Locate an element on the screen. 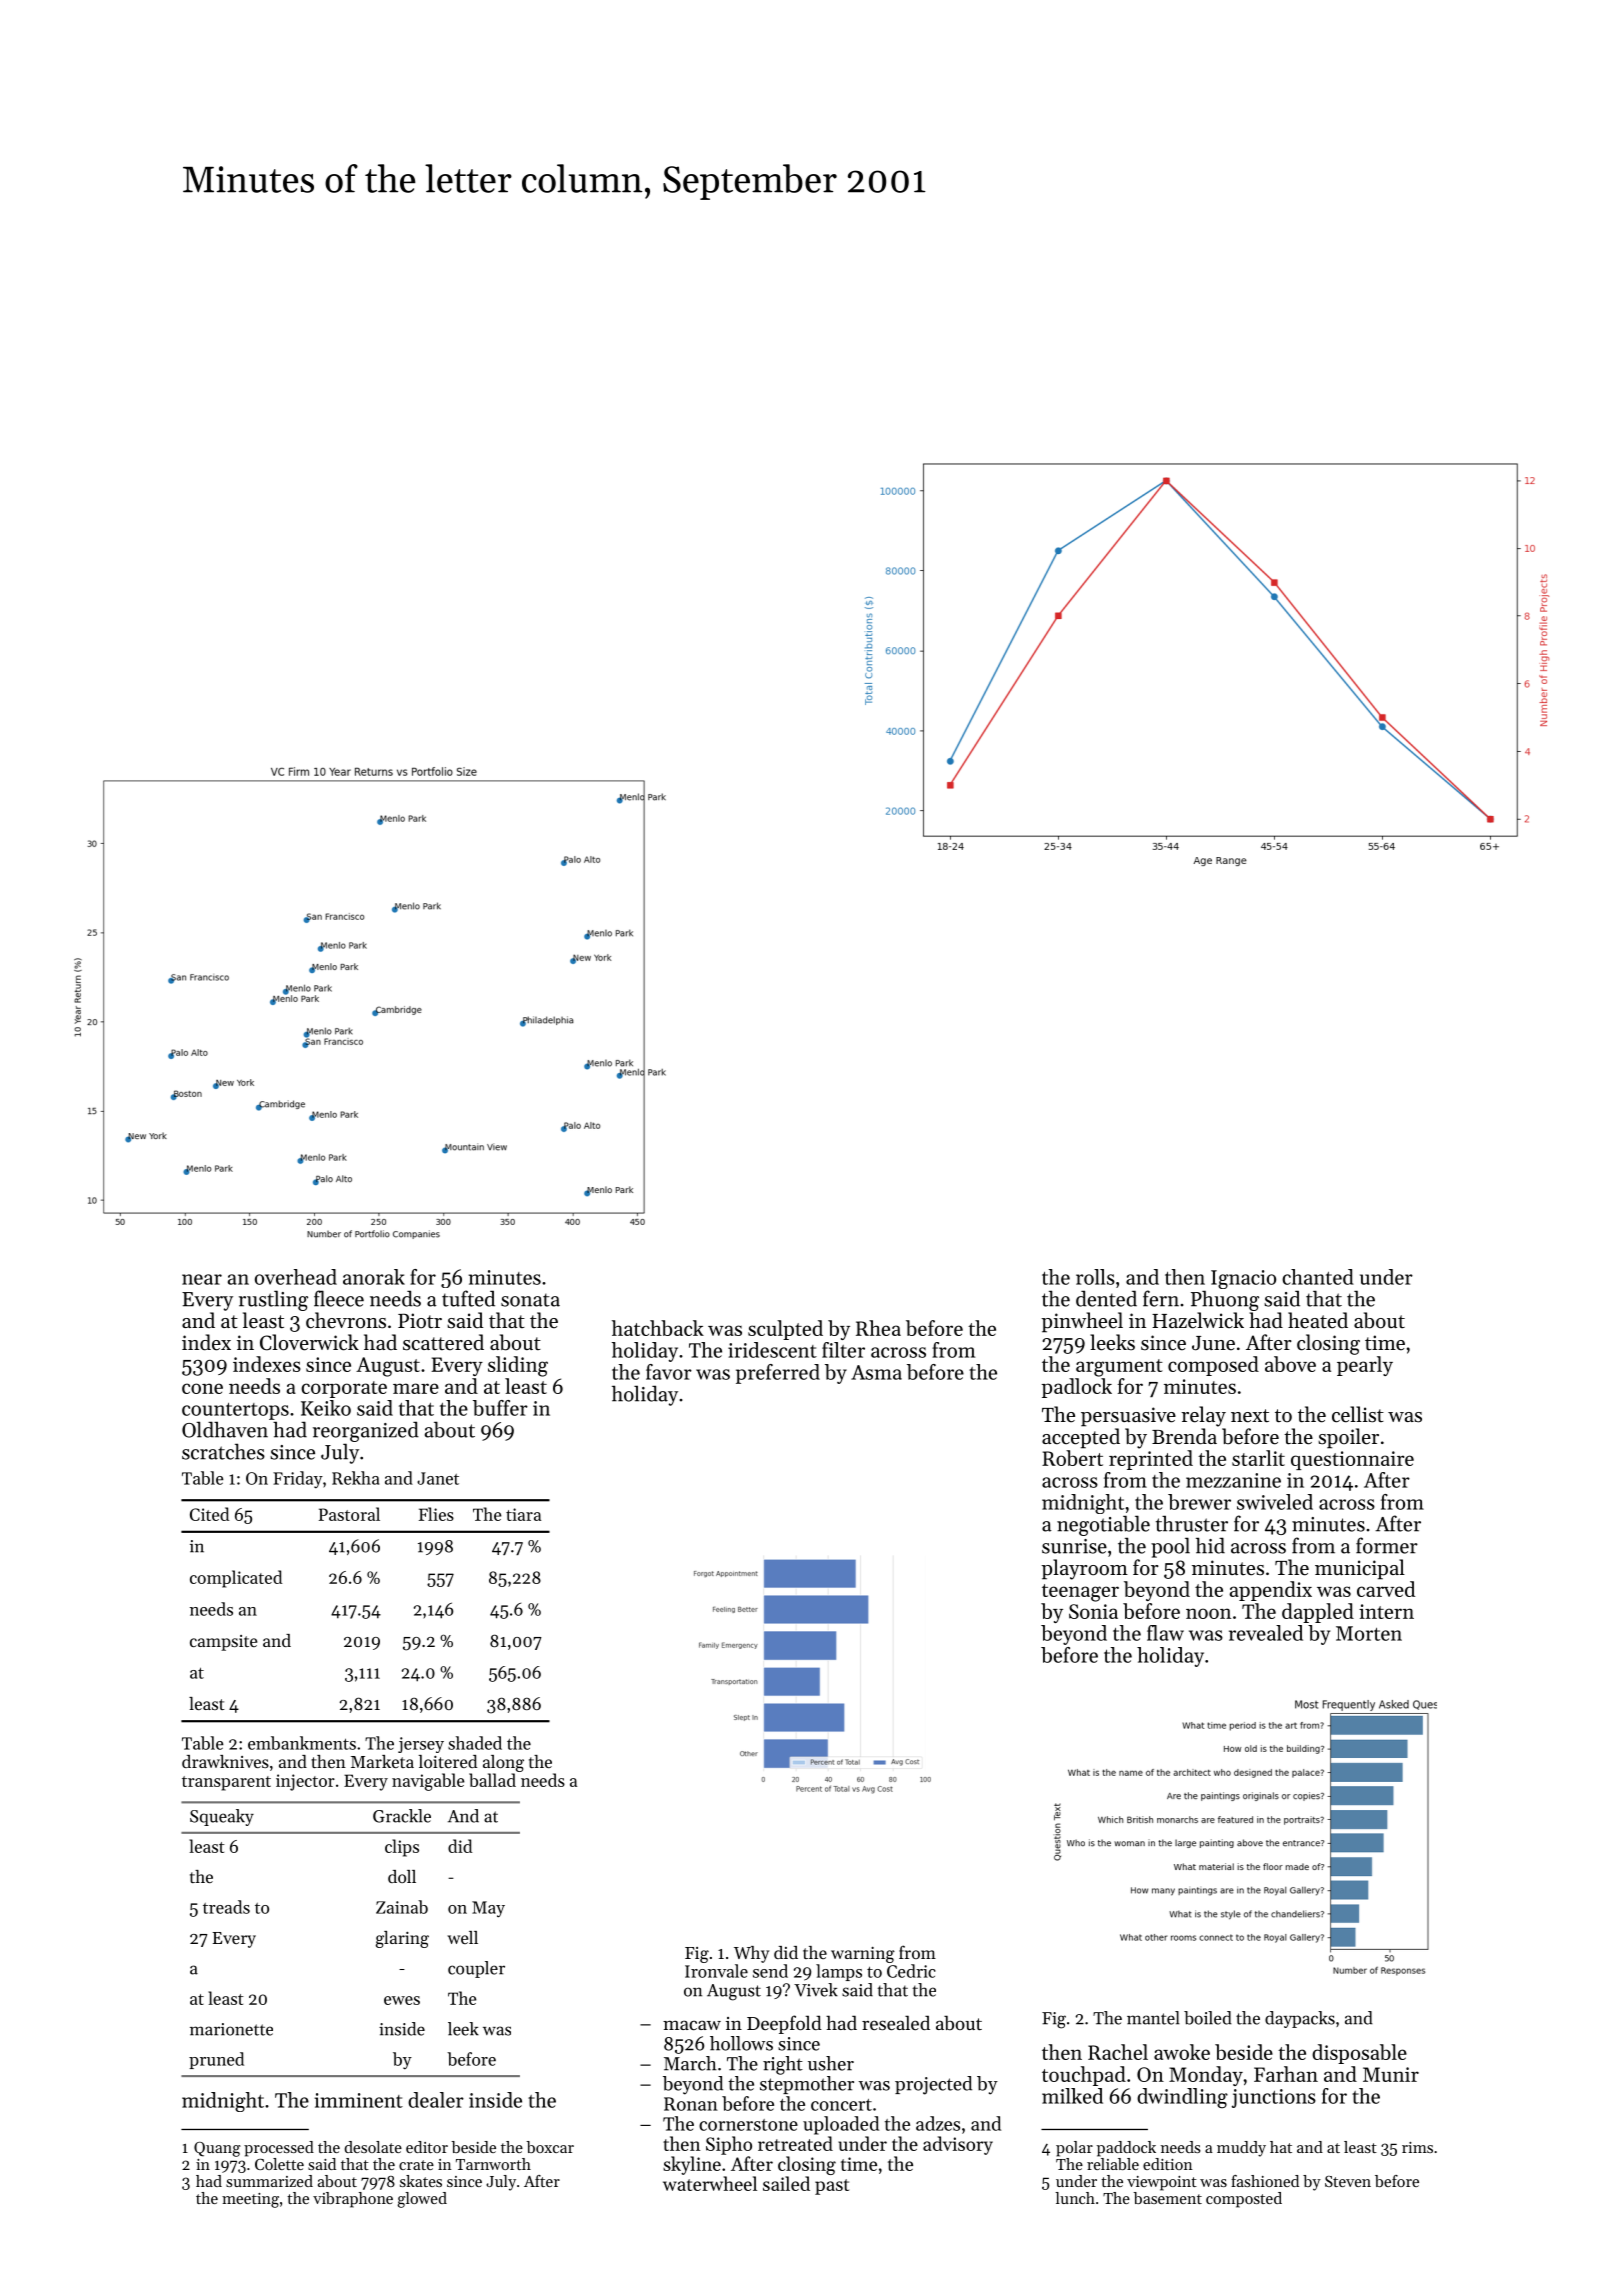 Image resolution: width=1620 pixels, height=2292 pixels. chanted is located at coordinates (1318, 1277).
